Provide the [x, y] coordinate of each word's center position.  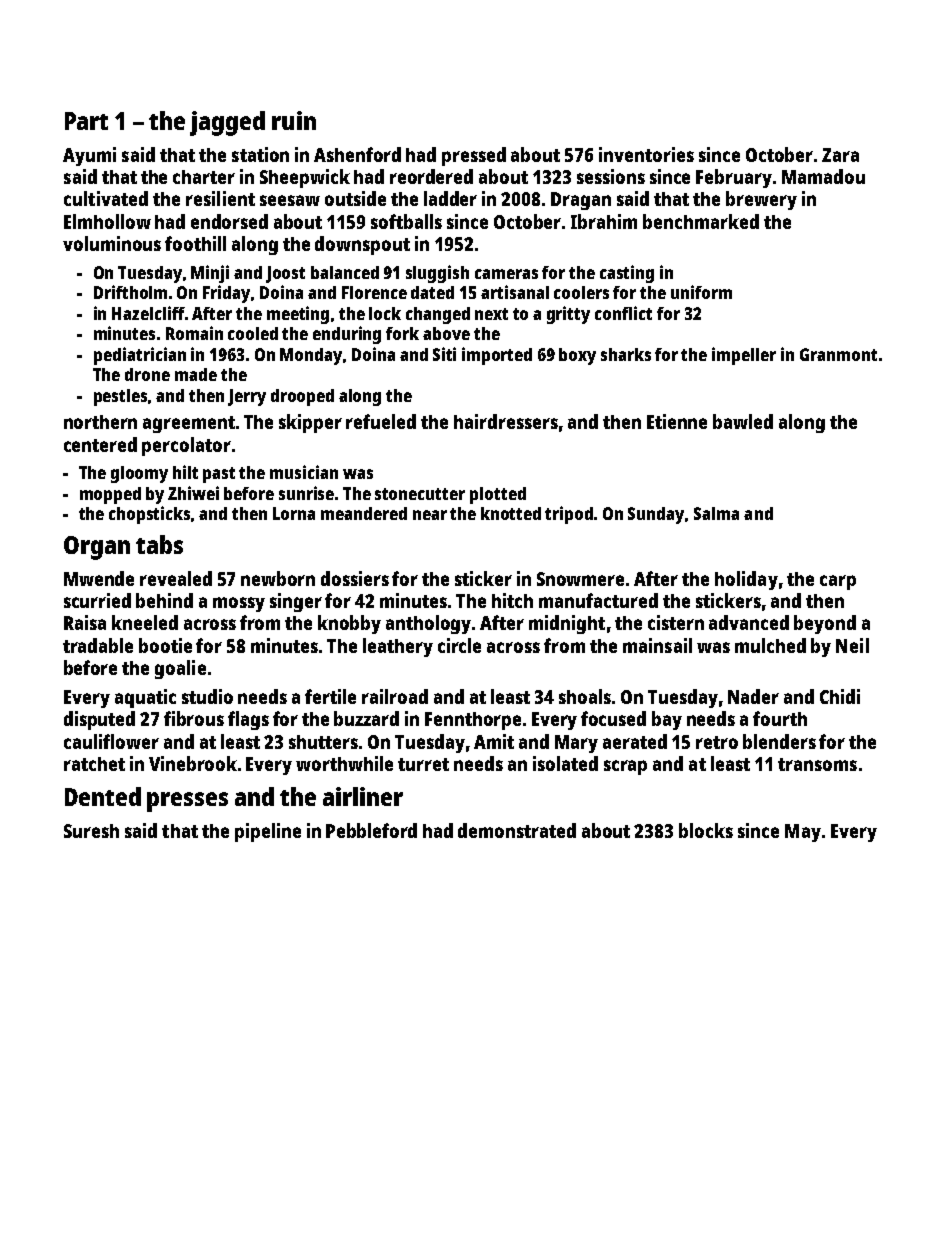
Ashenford [357, 154]
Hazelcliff [148, 313]
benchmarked [701, 221]
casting [627, 274]
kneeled [145, 622]
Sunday [656, 515]
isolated [565, 763]
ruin [294, 120]
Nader [753, 696]
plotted [498, 495]
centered [100, 444]
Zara [840, 155]
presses [187, 802]
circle [459, 645]
